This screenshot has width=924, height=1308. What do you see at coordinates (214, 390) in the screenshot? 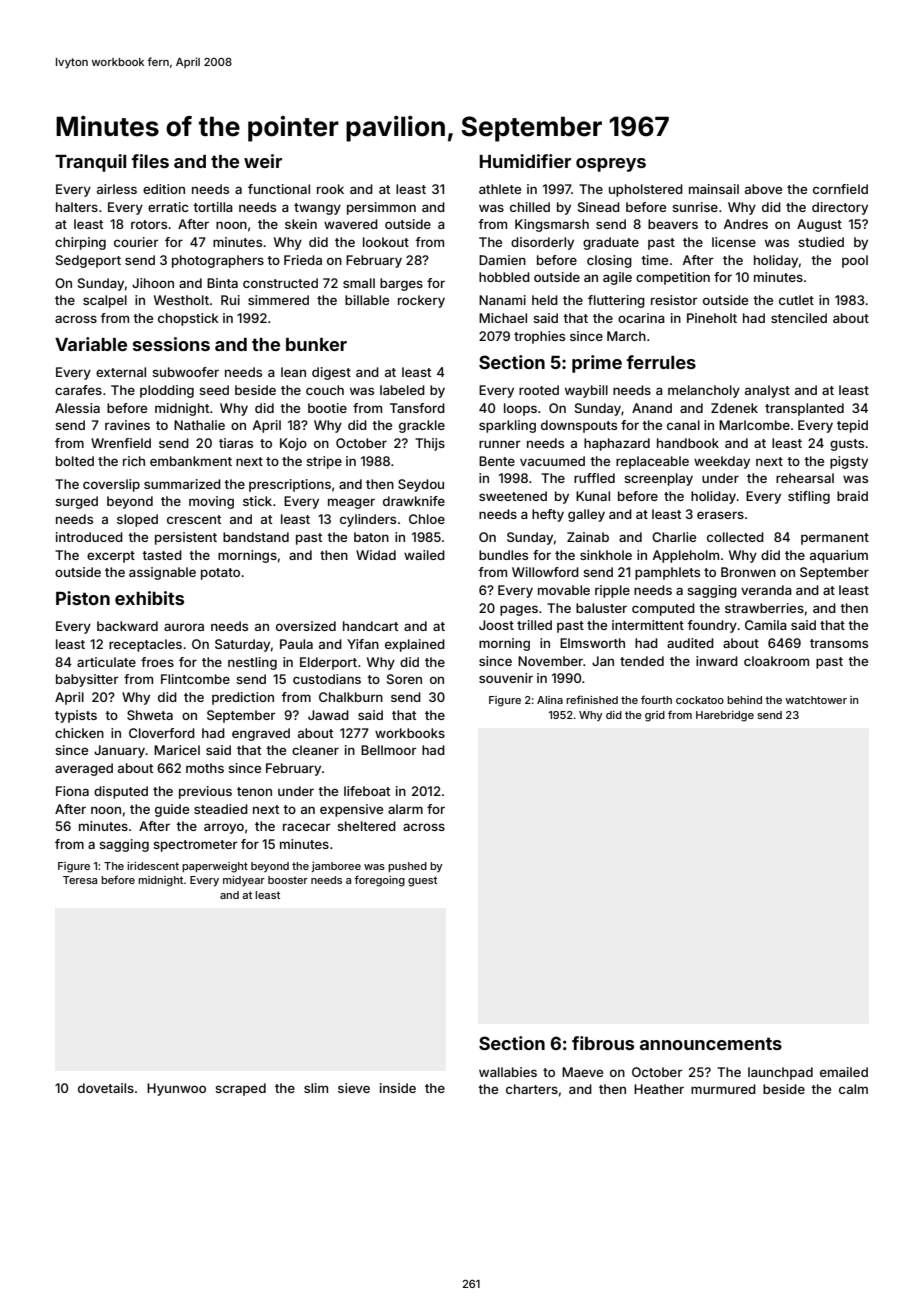
I see `seed` at bounding box center [214, 390].
